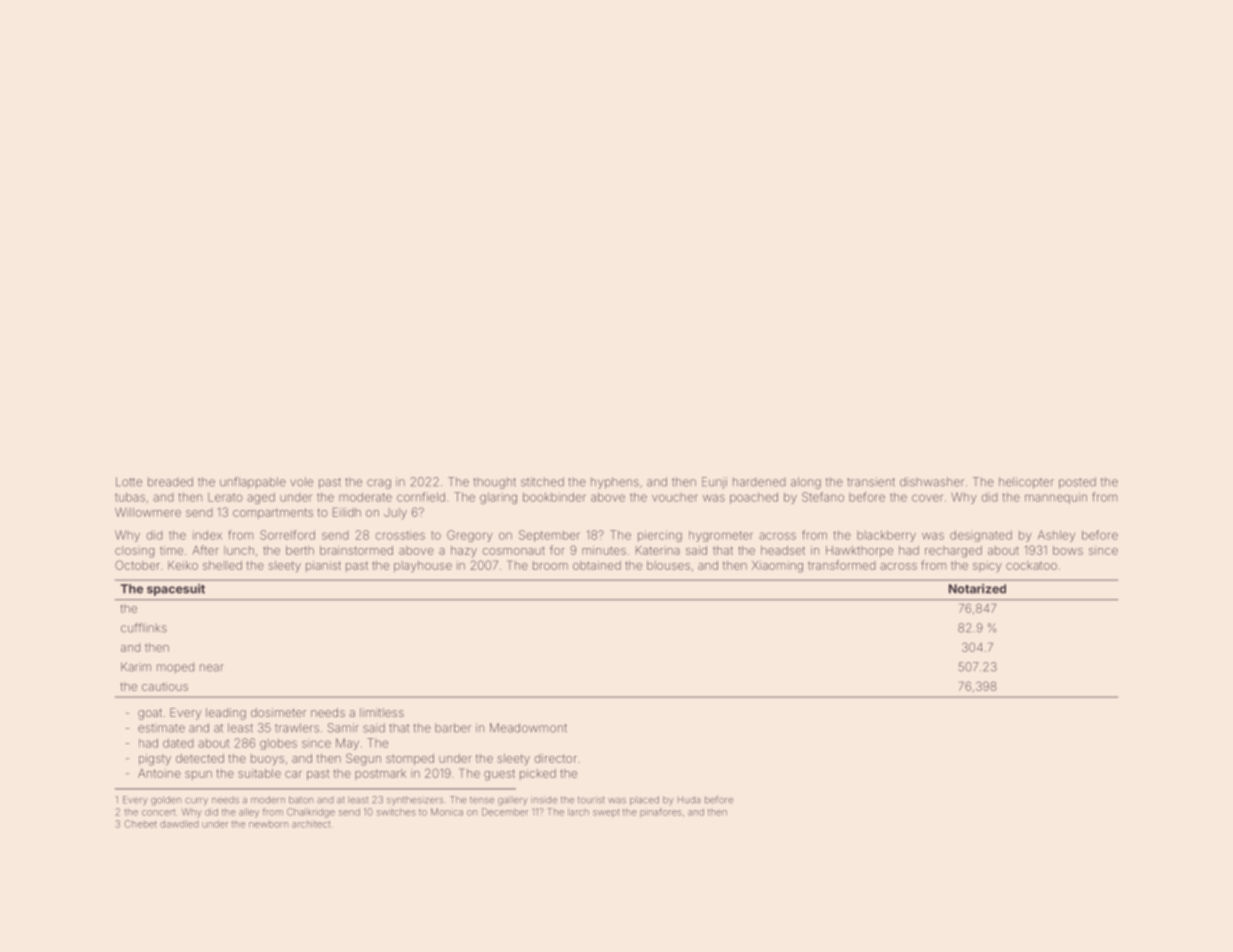 This image has width=1233, height=952. Describe the element at coordinates (555, 758) in the image. I see `director` at that location.
